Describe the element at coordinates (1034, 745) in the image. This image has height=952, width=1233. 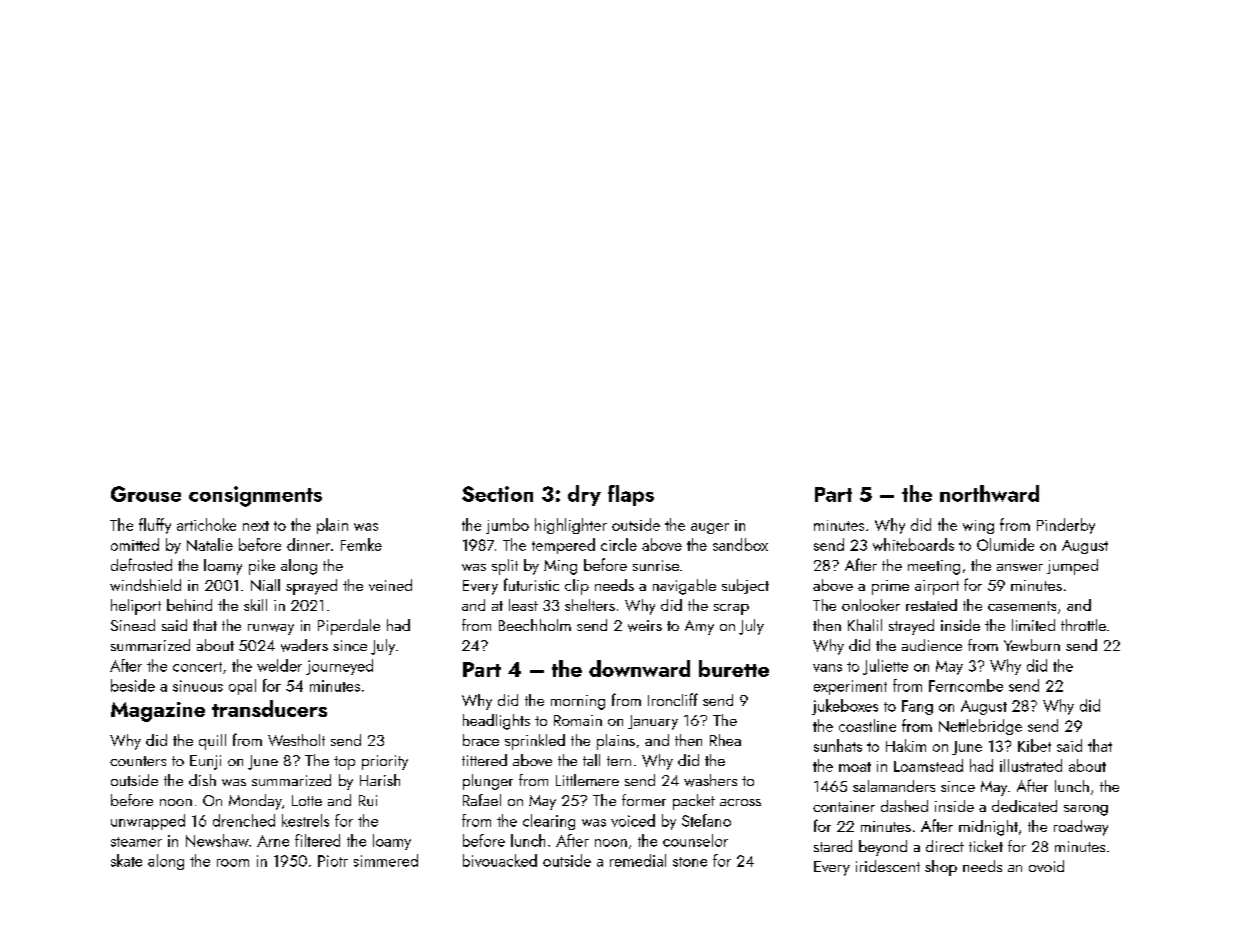
I see `Kibet` at that location.
